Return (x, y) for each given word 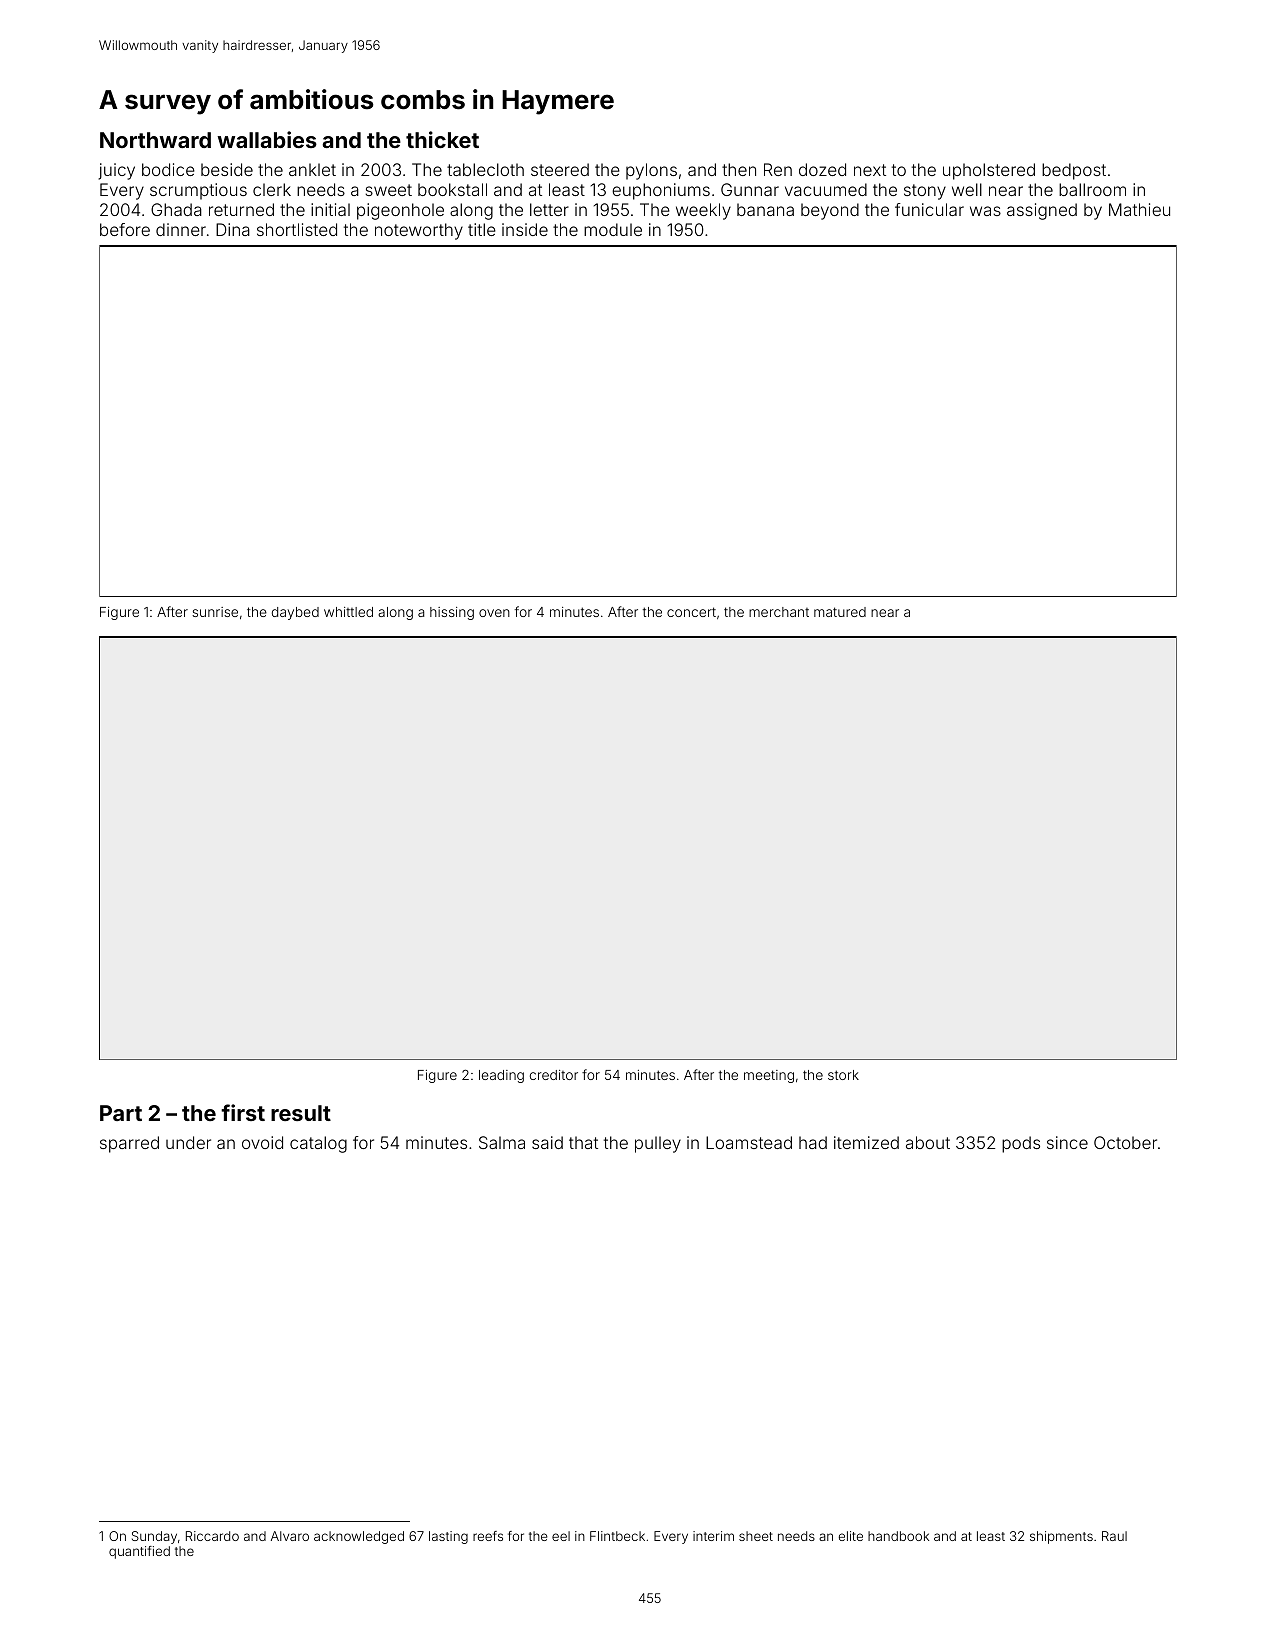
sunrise (215, 612)
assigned (1042, 211)
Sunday (154, 1537)
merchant (779, 612)
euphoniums (661, 191)
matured (840, 612)
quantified (139, 1552)
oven (494, 613)
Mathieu (1139, 209)
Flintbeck (617, 1536)
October (1125, 1142)
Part (121, 1113)
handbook (898, 1536)
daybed (295, 613)
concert (691, 612)
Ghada (176, 209)
